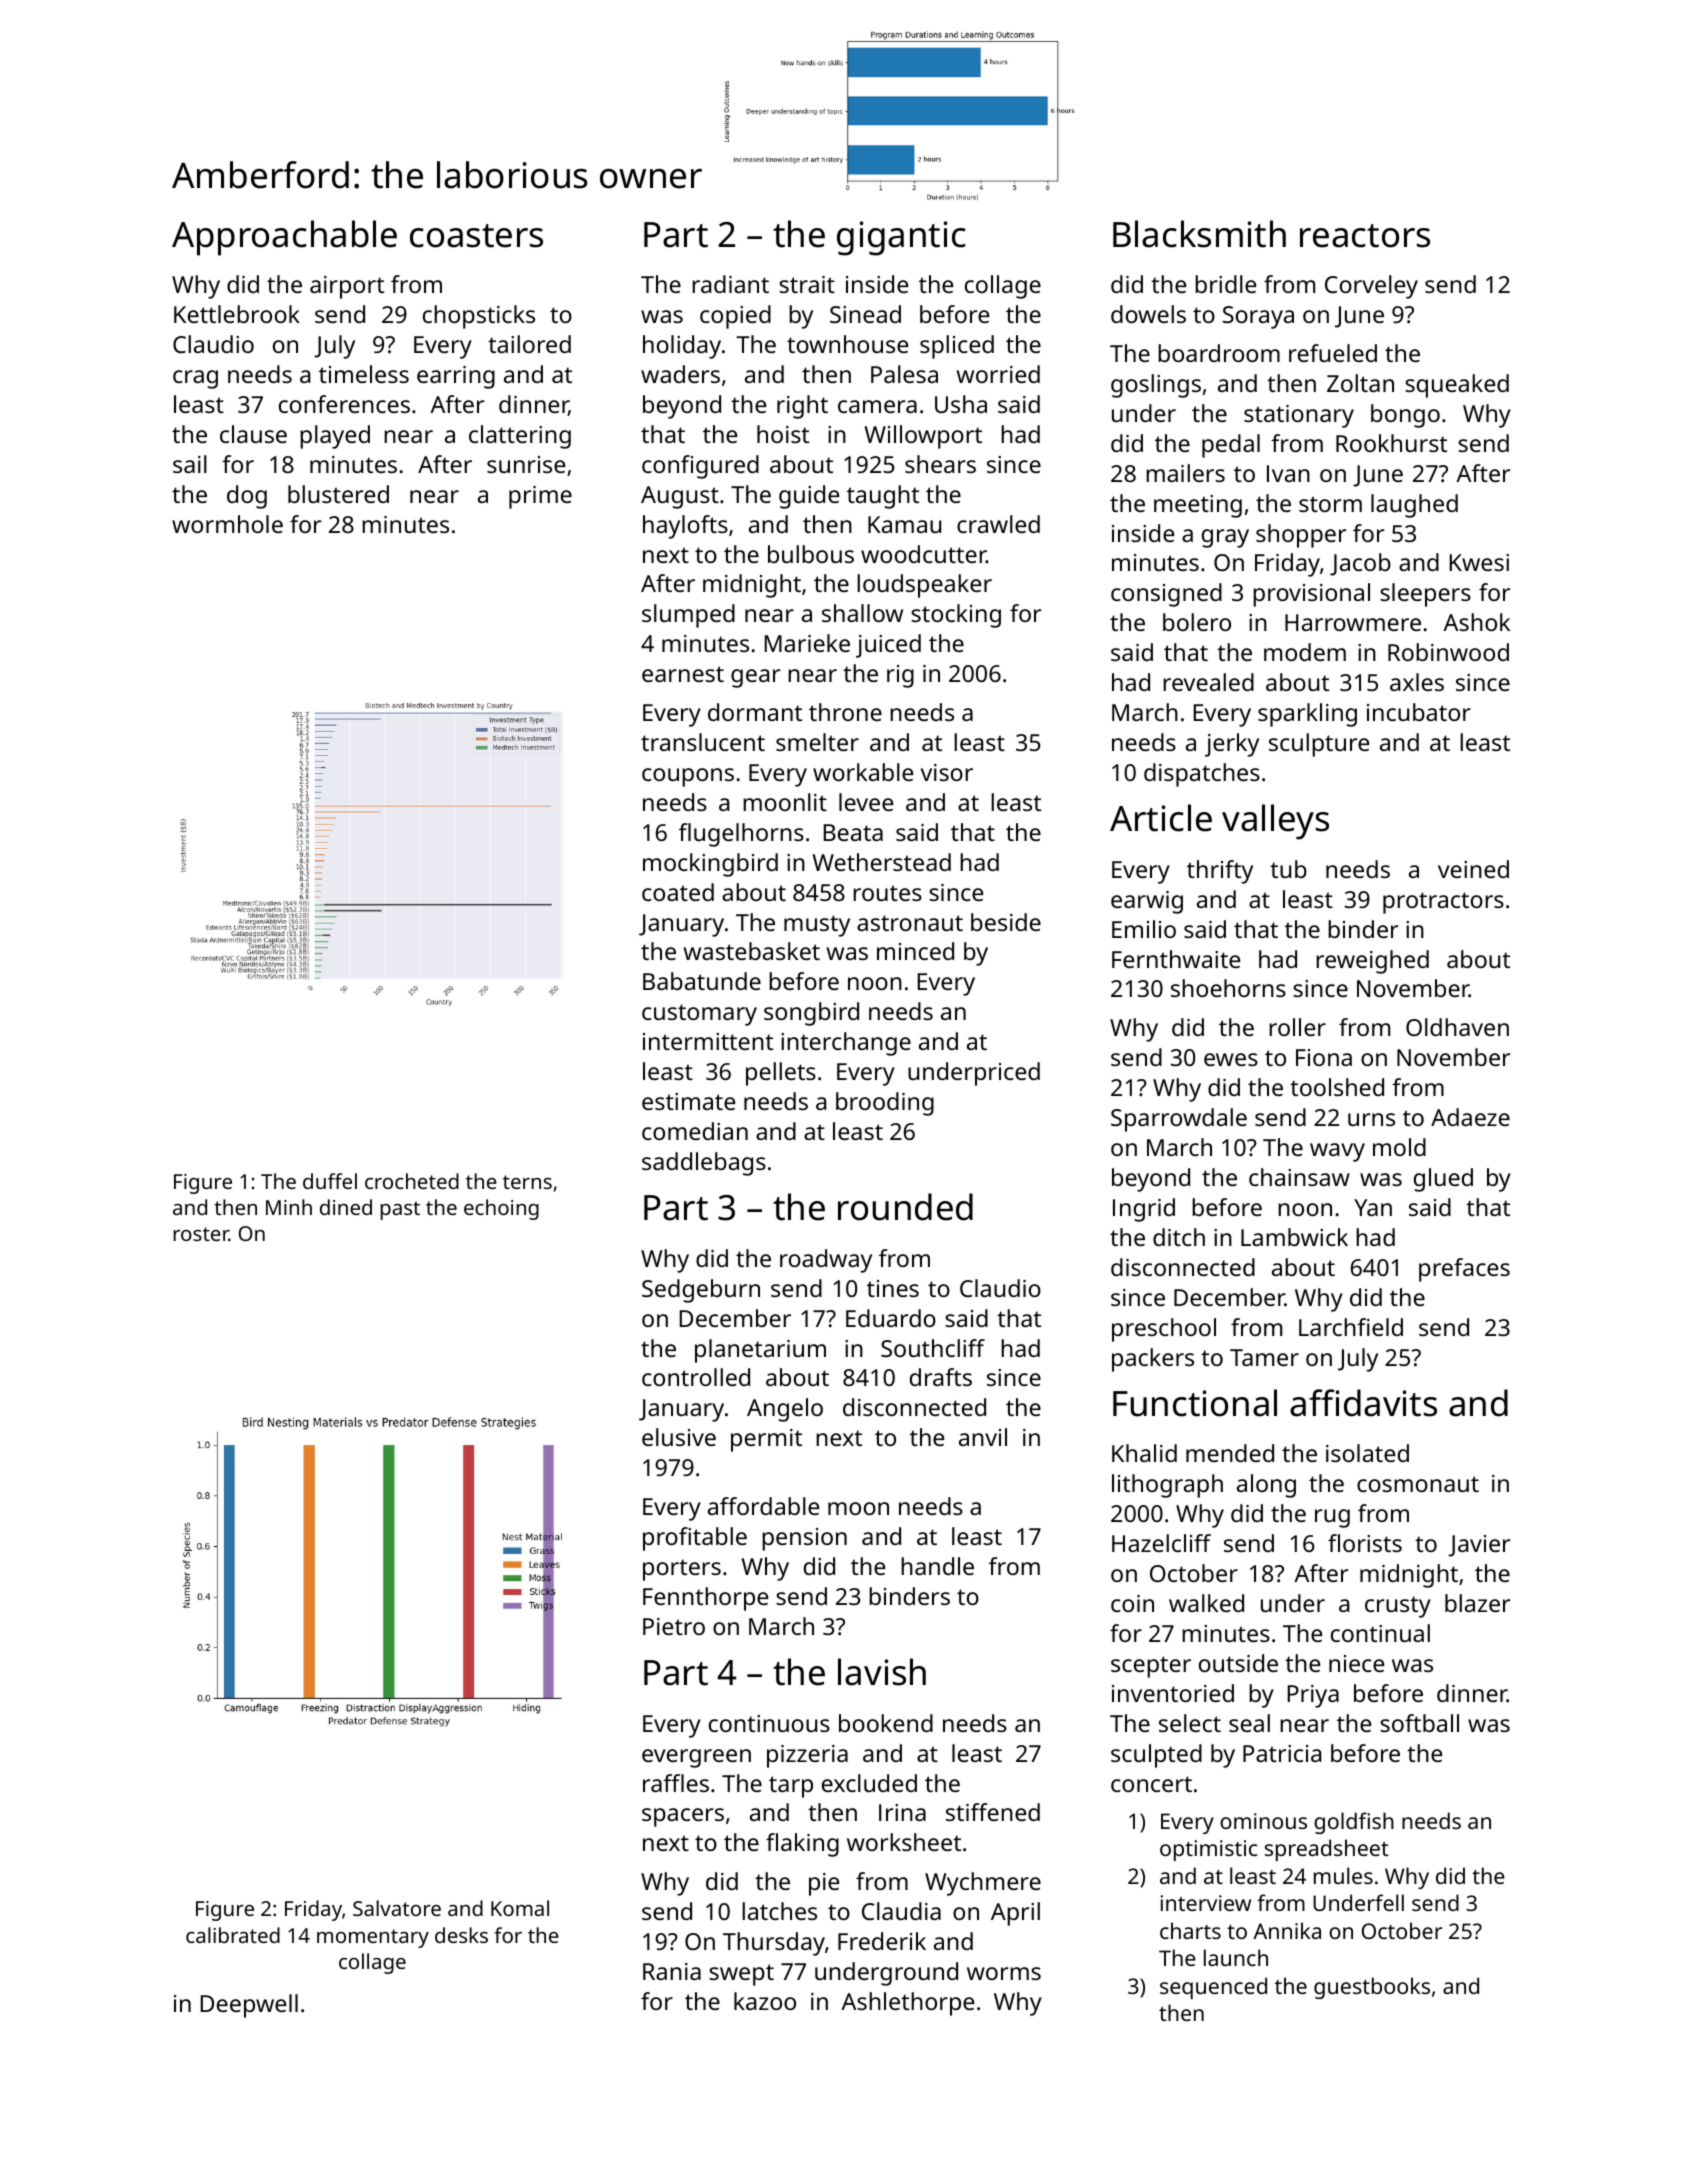 The image size is (1683, 2178). I want to click on gigantic, so click(901, 238).
